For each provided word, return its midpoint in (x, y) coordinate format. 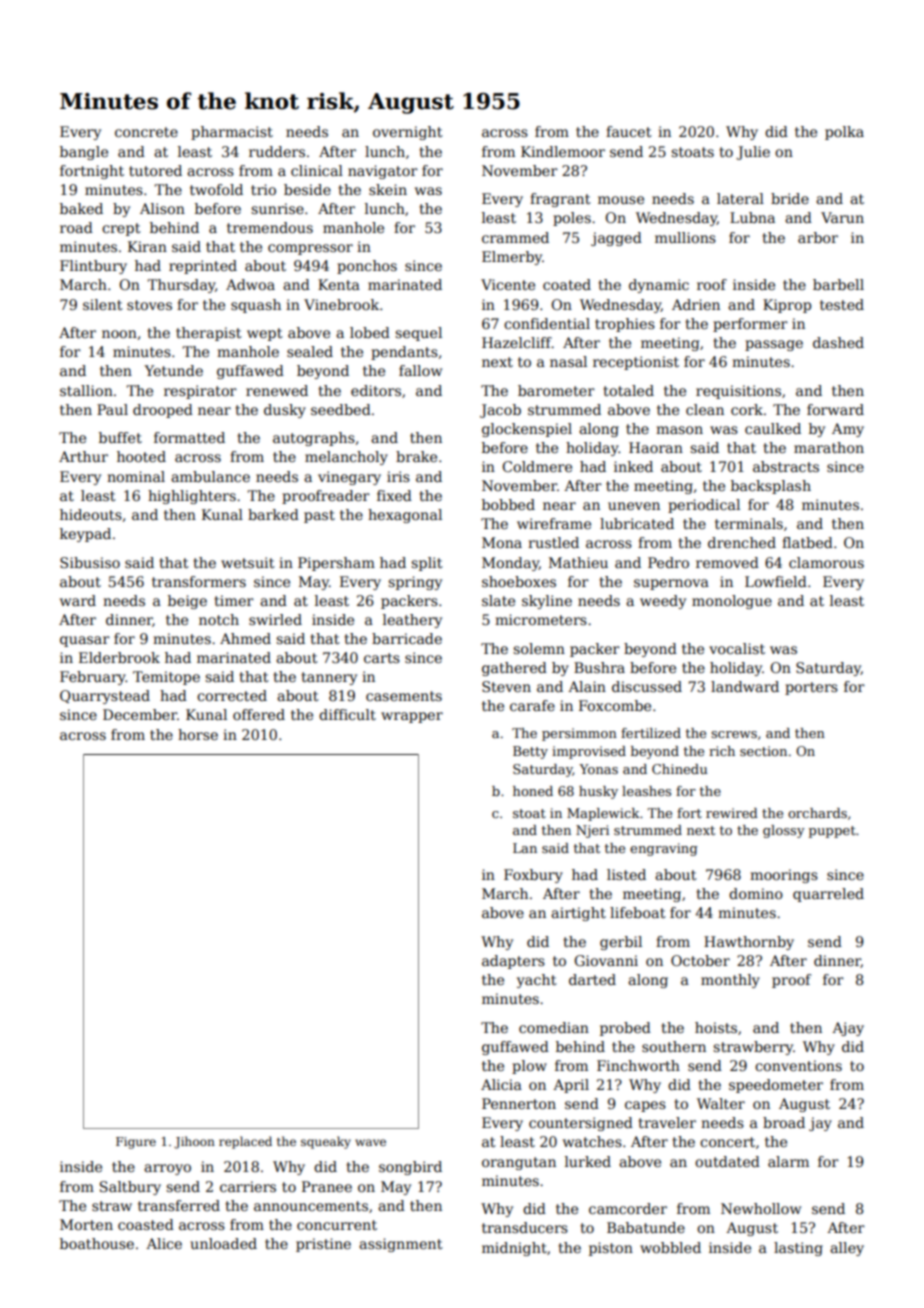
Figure (136, 1143)
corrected (232, 695)
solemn (539, 648)
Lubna (752, 217)
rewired (732, 813)
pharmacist (232, 133)
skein (388, 189)
